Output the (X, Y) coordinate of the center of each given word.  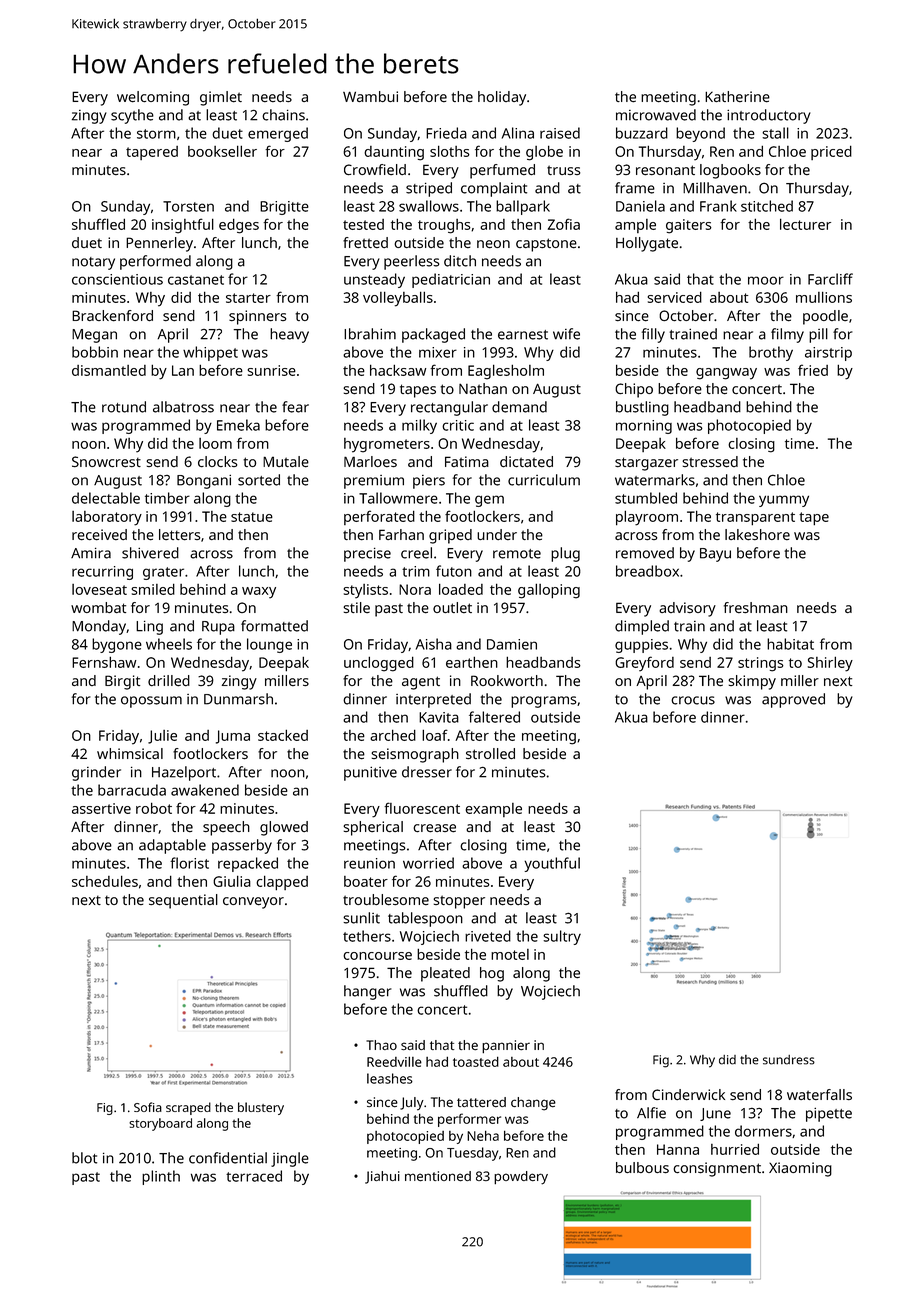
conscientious (117, 279)
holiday (502, 98)
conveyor (253, 903)
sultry (562, 937)
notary (93, 263)
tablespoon (425, 919)
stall (775, 133)
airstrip (828, 354)
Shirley (830, 664)
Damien (512, 644)
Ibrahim (370, 334)
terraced (254, 1176)
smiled (153, 589)
